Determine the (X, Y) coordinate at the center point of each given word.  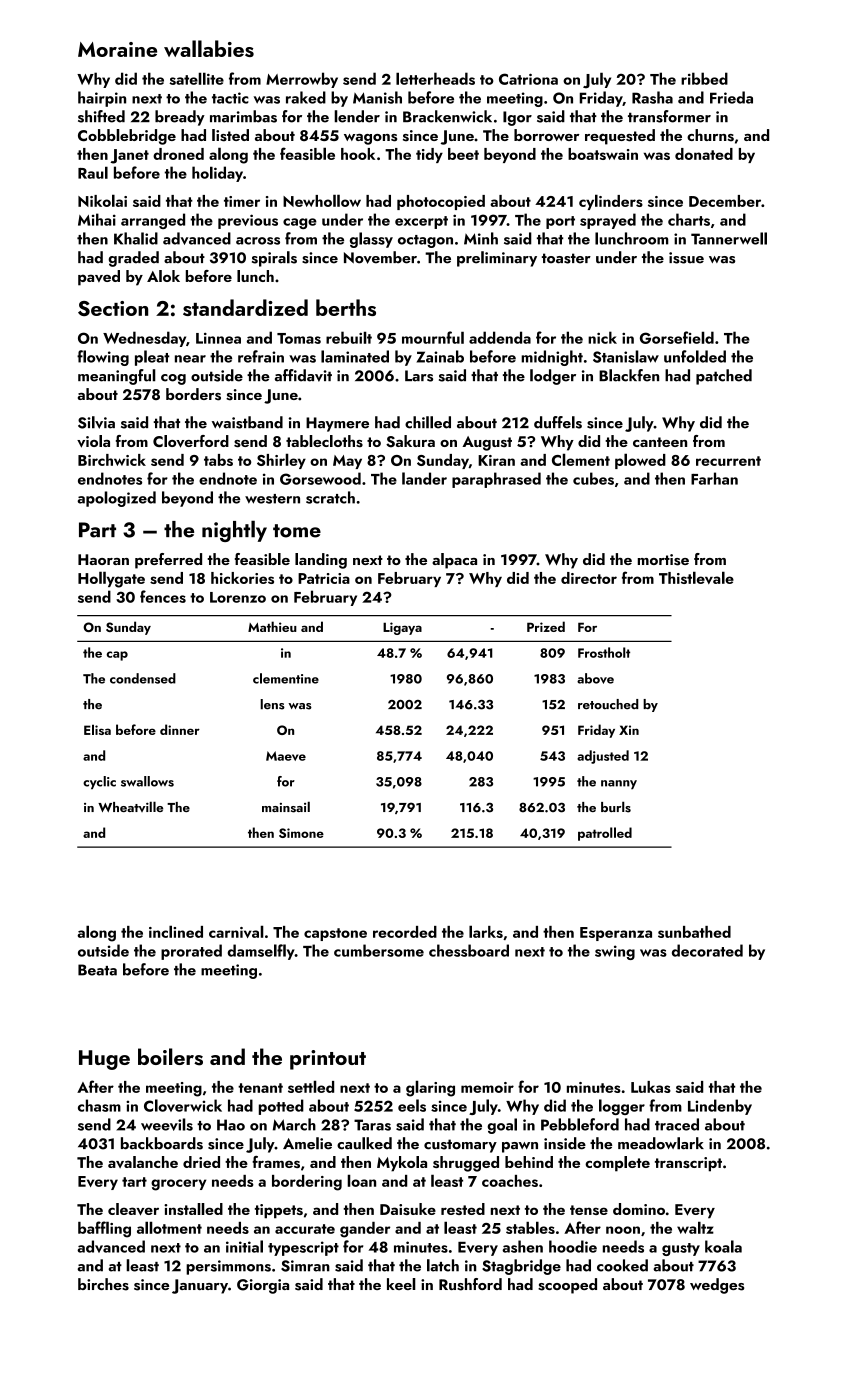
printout (328, 1060)
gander (365, 1230)
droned (178, 154)
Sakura (410, 441)
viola (93, 441)
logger (622, 1107)
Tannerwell (729, 238)
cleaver (133, 1209)
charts (689, 219)
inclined (176, 931)
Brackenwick (447, 116)
